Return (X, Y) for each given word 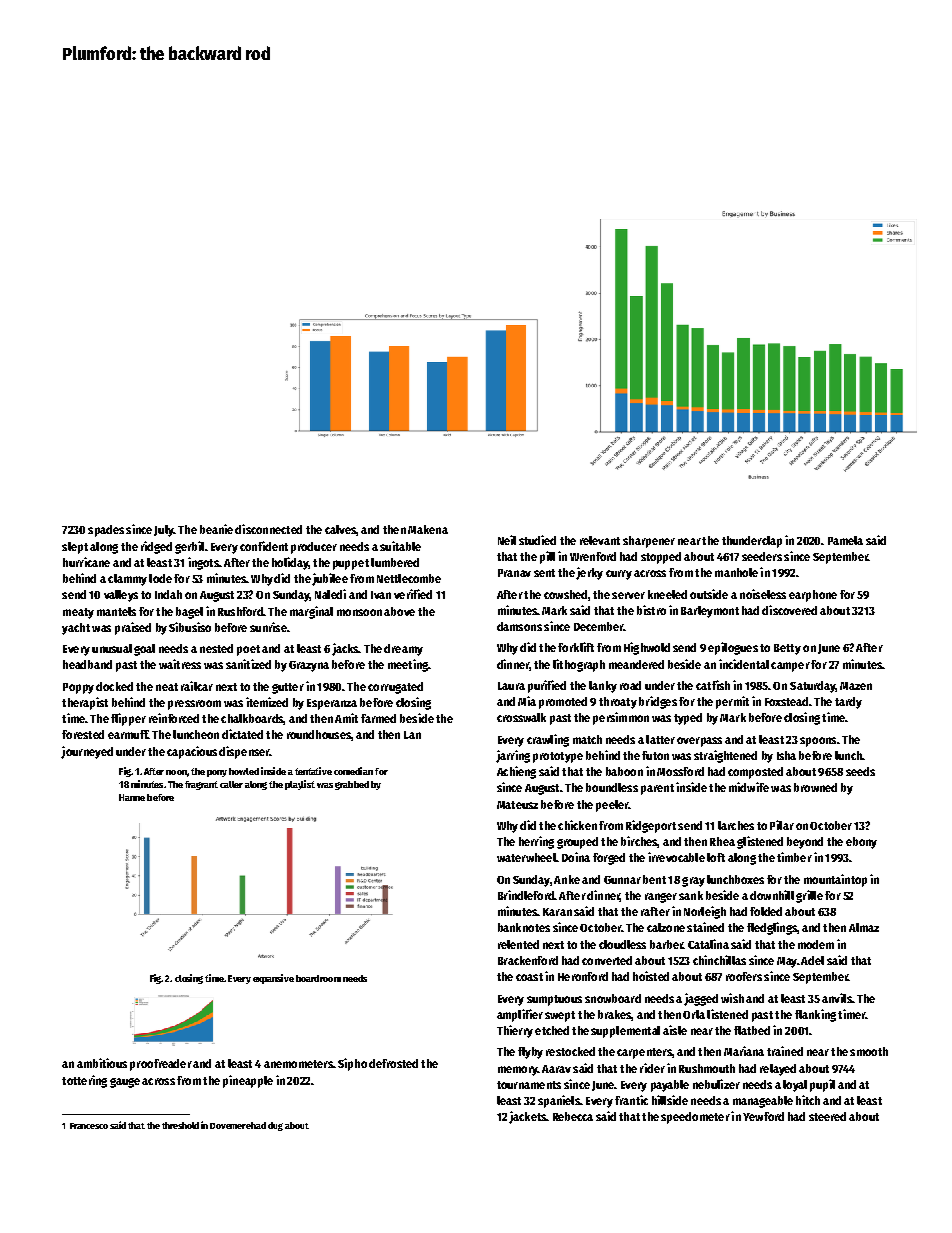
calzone (666, 927)
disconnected (268, 529)
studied (537, 540)
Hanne (132, 797)
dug (275, 1126)
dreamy (403, 650)
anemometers (298, 1064)
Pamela (845, 540)
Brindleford (526, 895)
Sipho (352, 1064)
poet (248, 650)
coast (529, 977)
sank (691, 895)
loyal (795, 1086)
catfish (713, 685)
